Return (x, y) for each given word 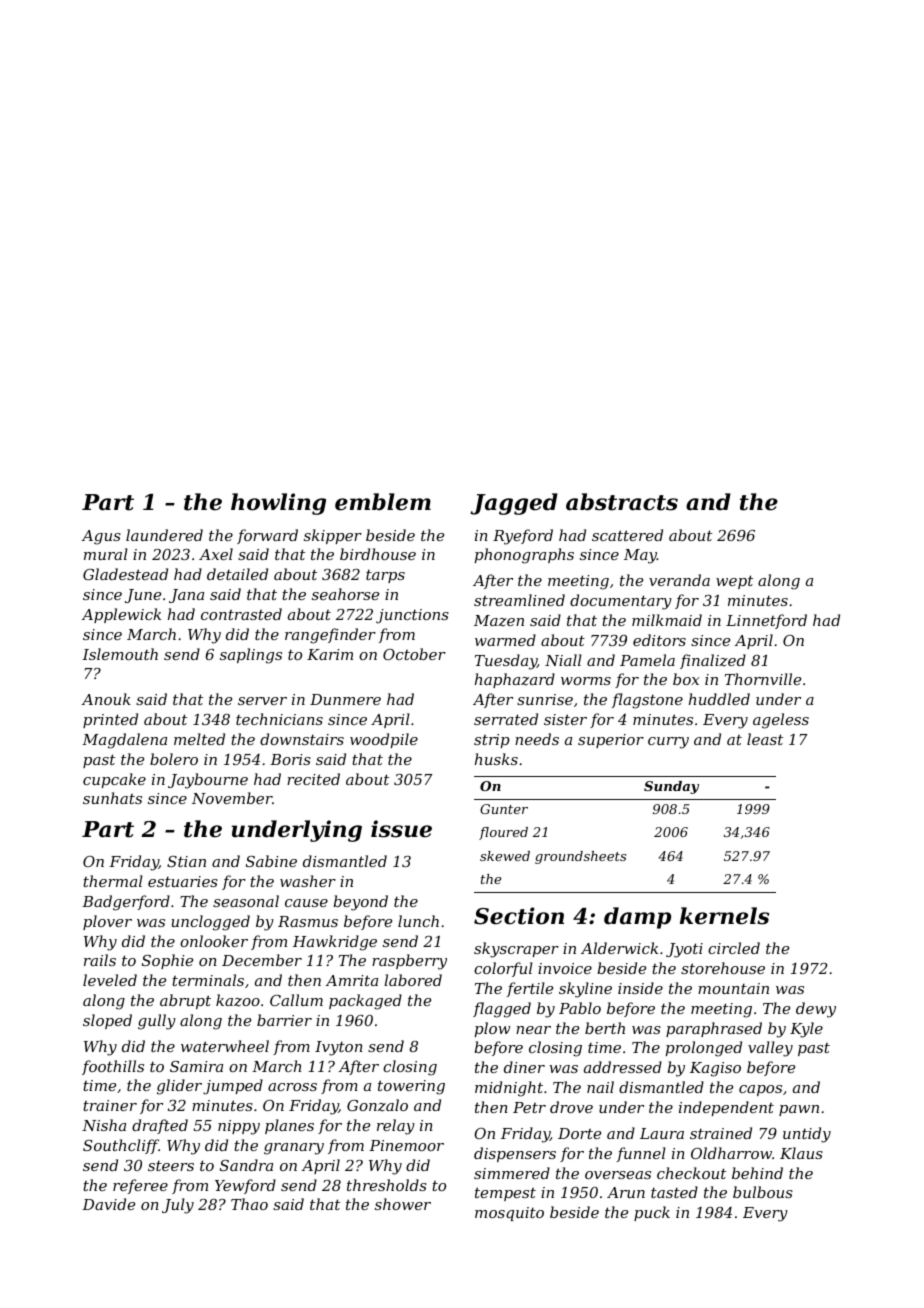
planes (289, 1126)
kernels (724, 916)
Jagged (514, 504)
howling (278, 504)
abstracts (622, 502)
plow (493, 1029)
